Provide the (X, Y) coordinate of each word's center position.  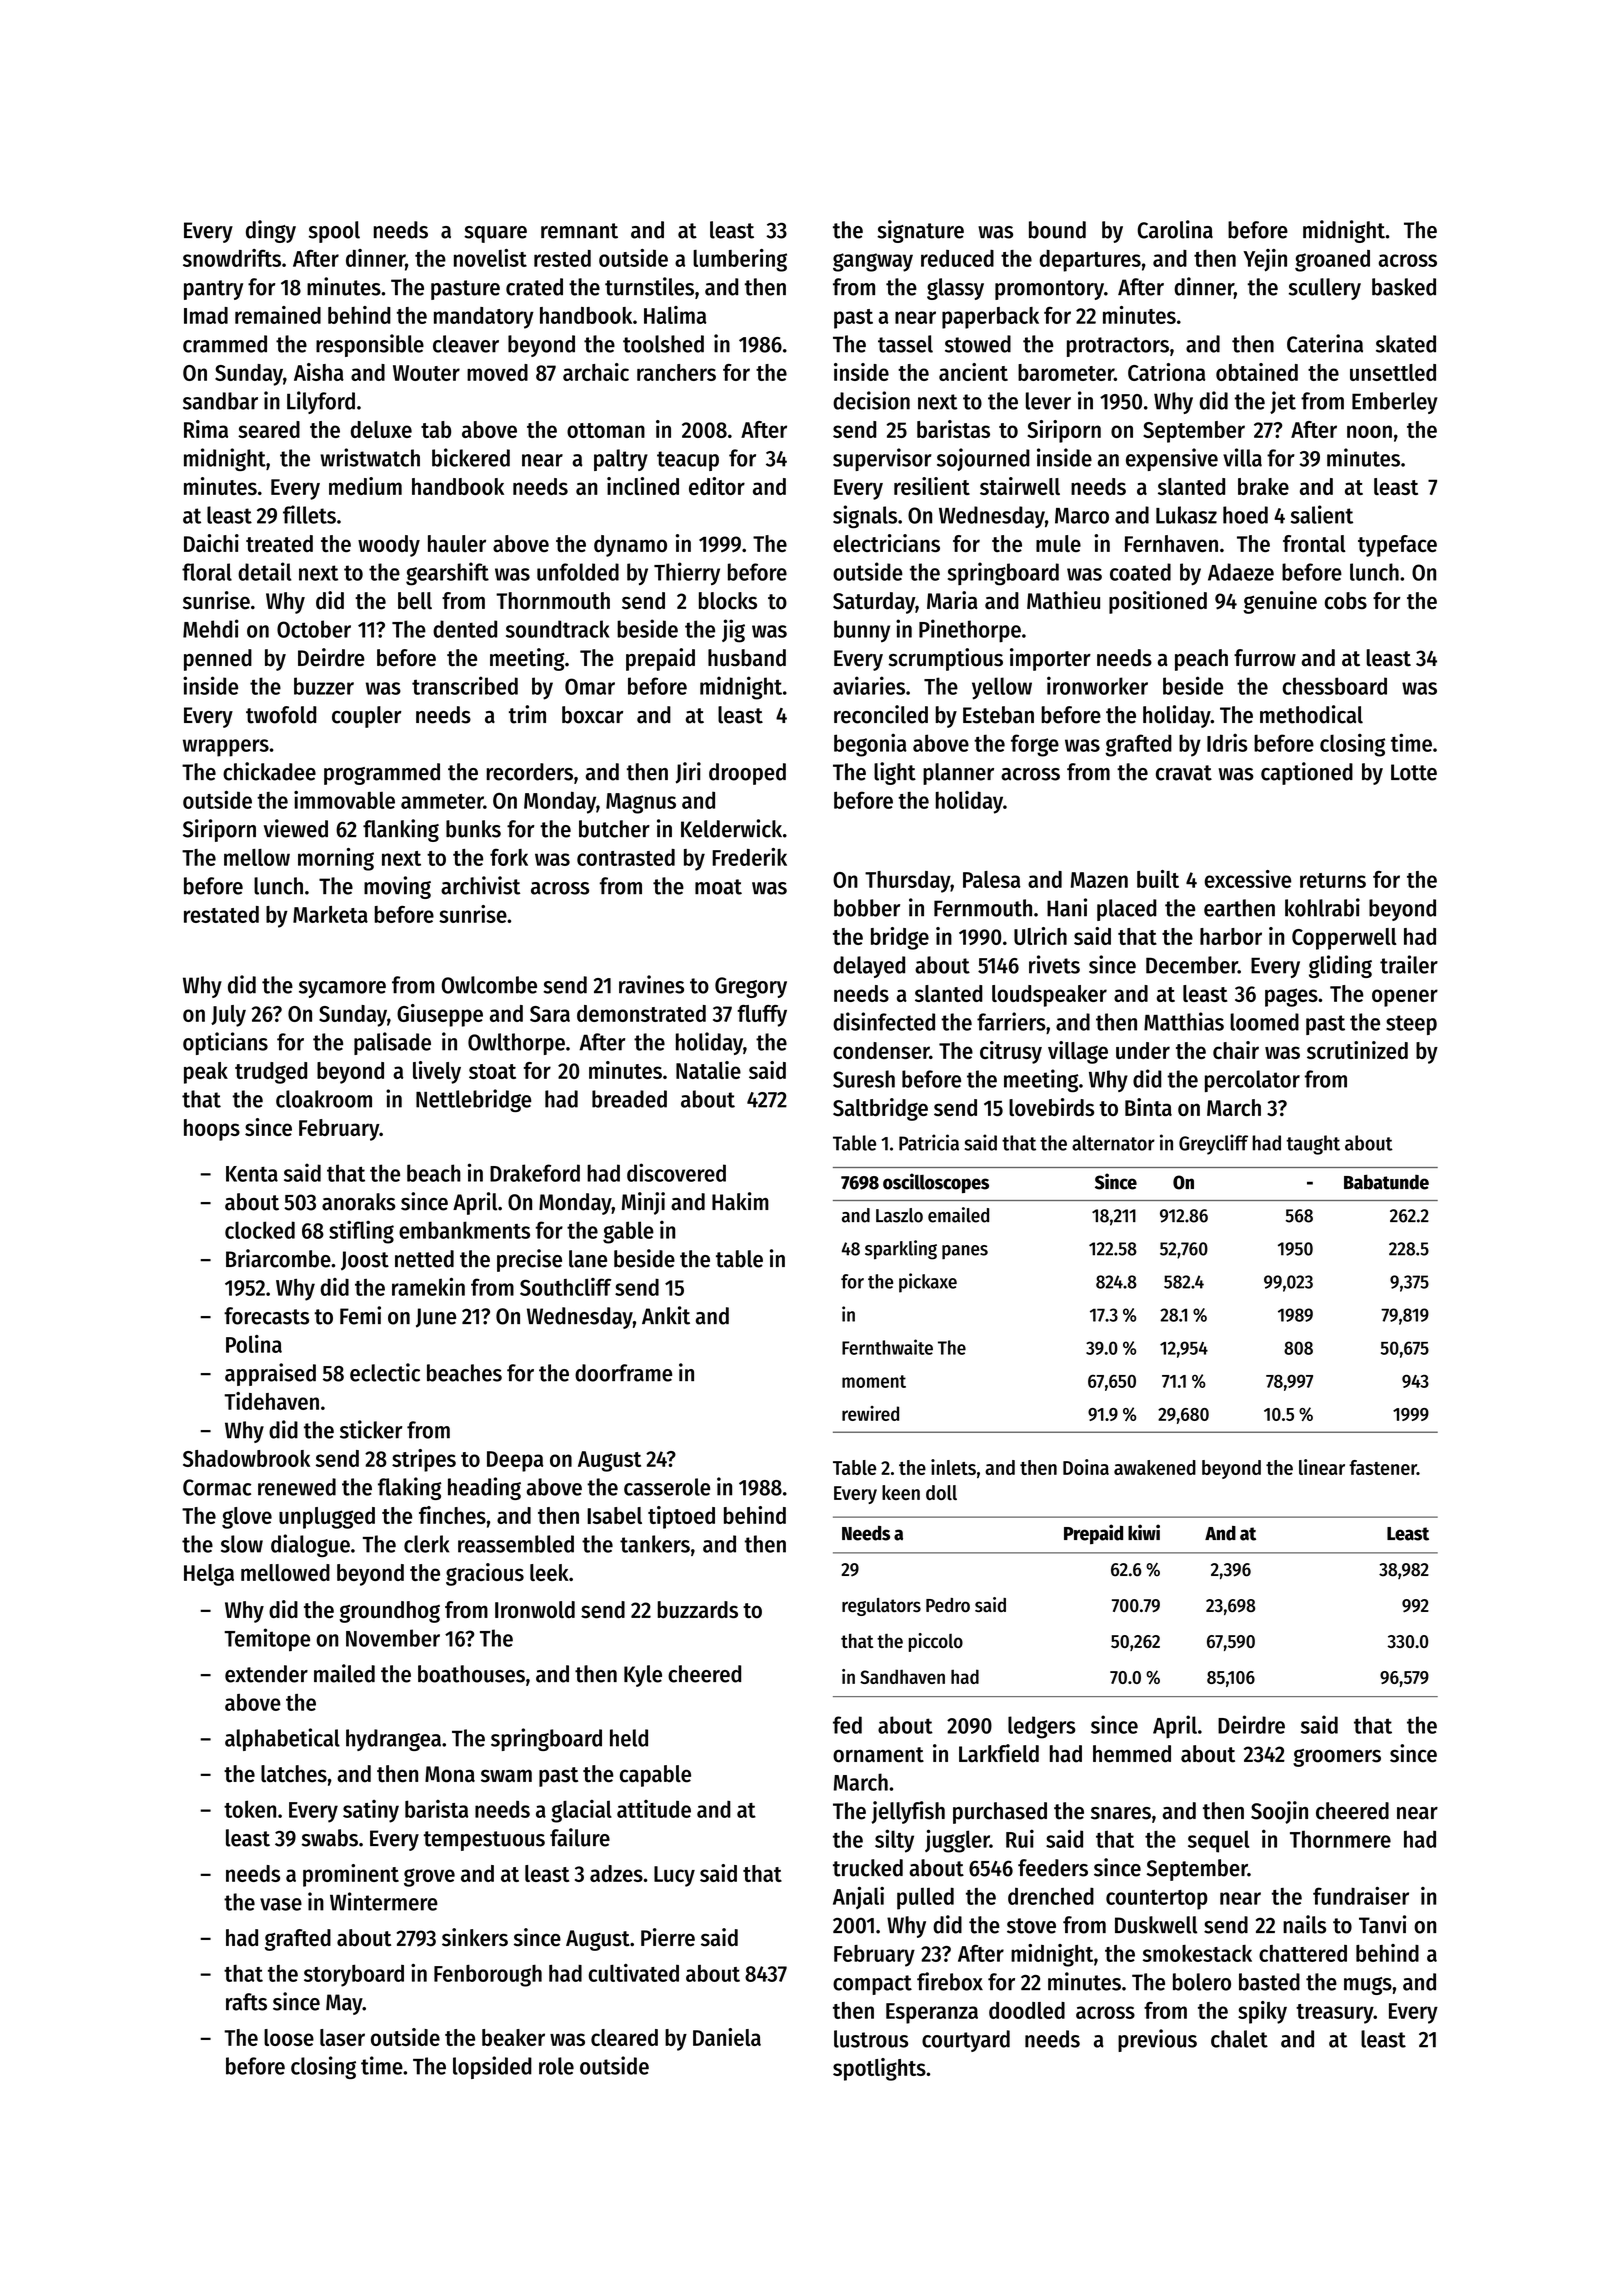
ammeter (442, 801)
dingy (271, 231)
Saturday (874, 603)
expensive (1172, 459)
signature (920, 231)
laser (342, 2037)
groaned (1332, 261)
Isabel (614, 1515)
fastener (1383, 1467)
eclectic (385, 1372)
